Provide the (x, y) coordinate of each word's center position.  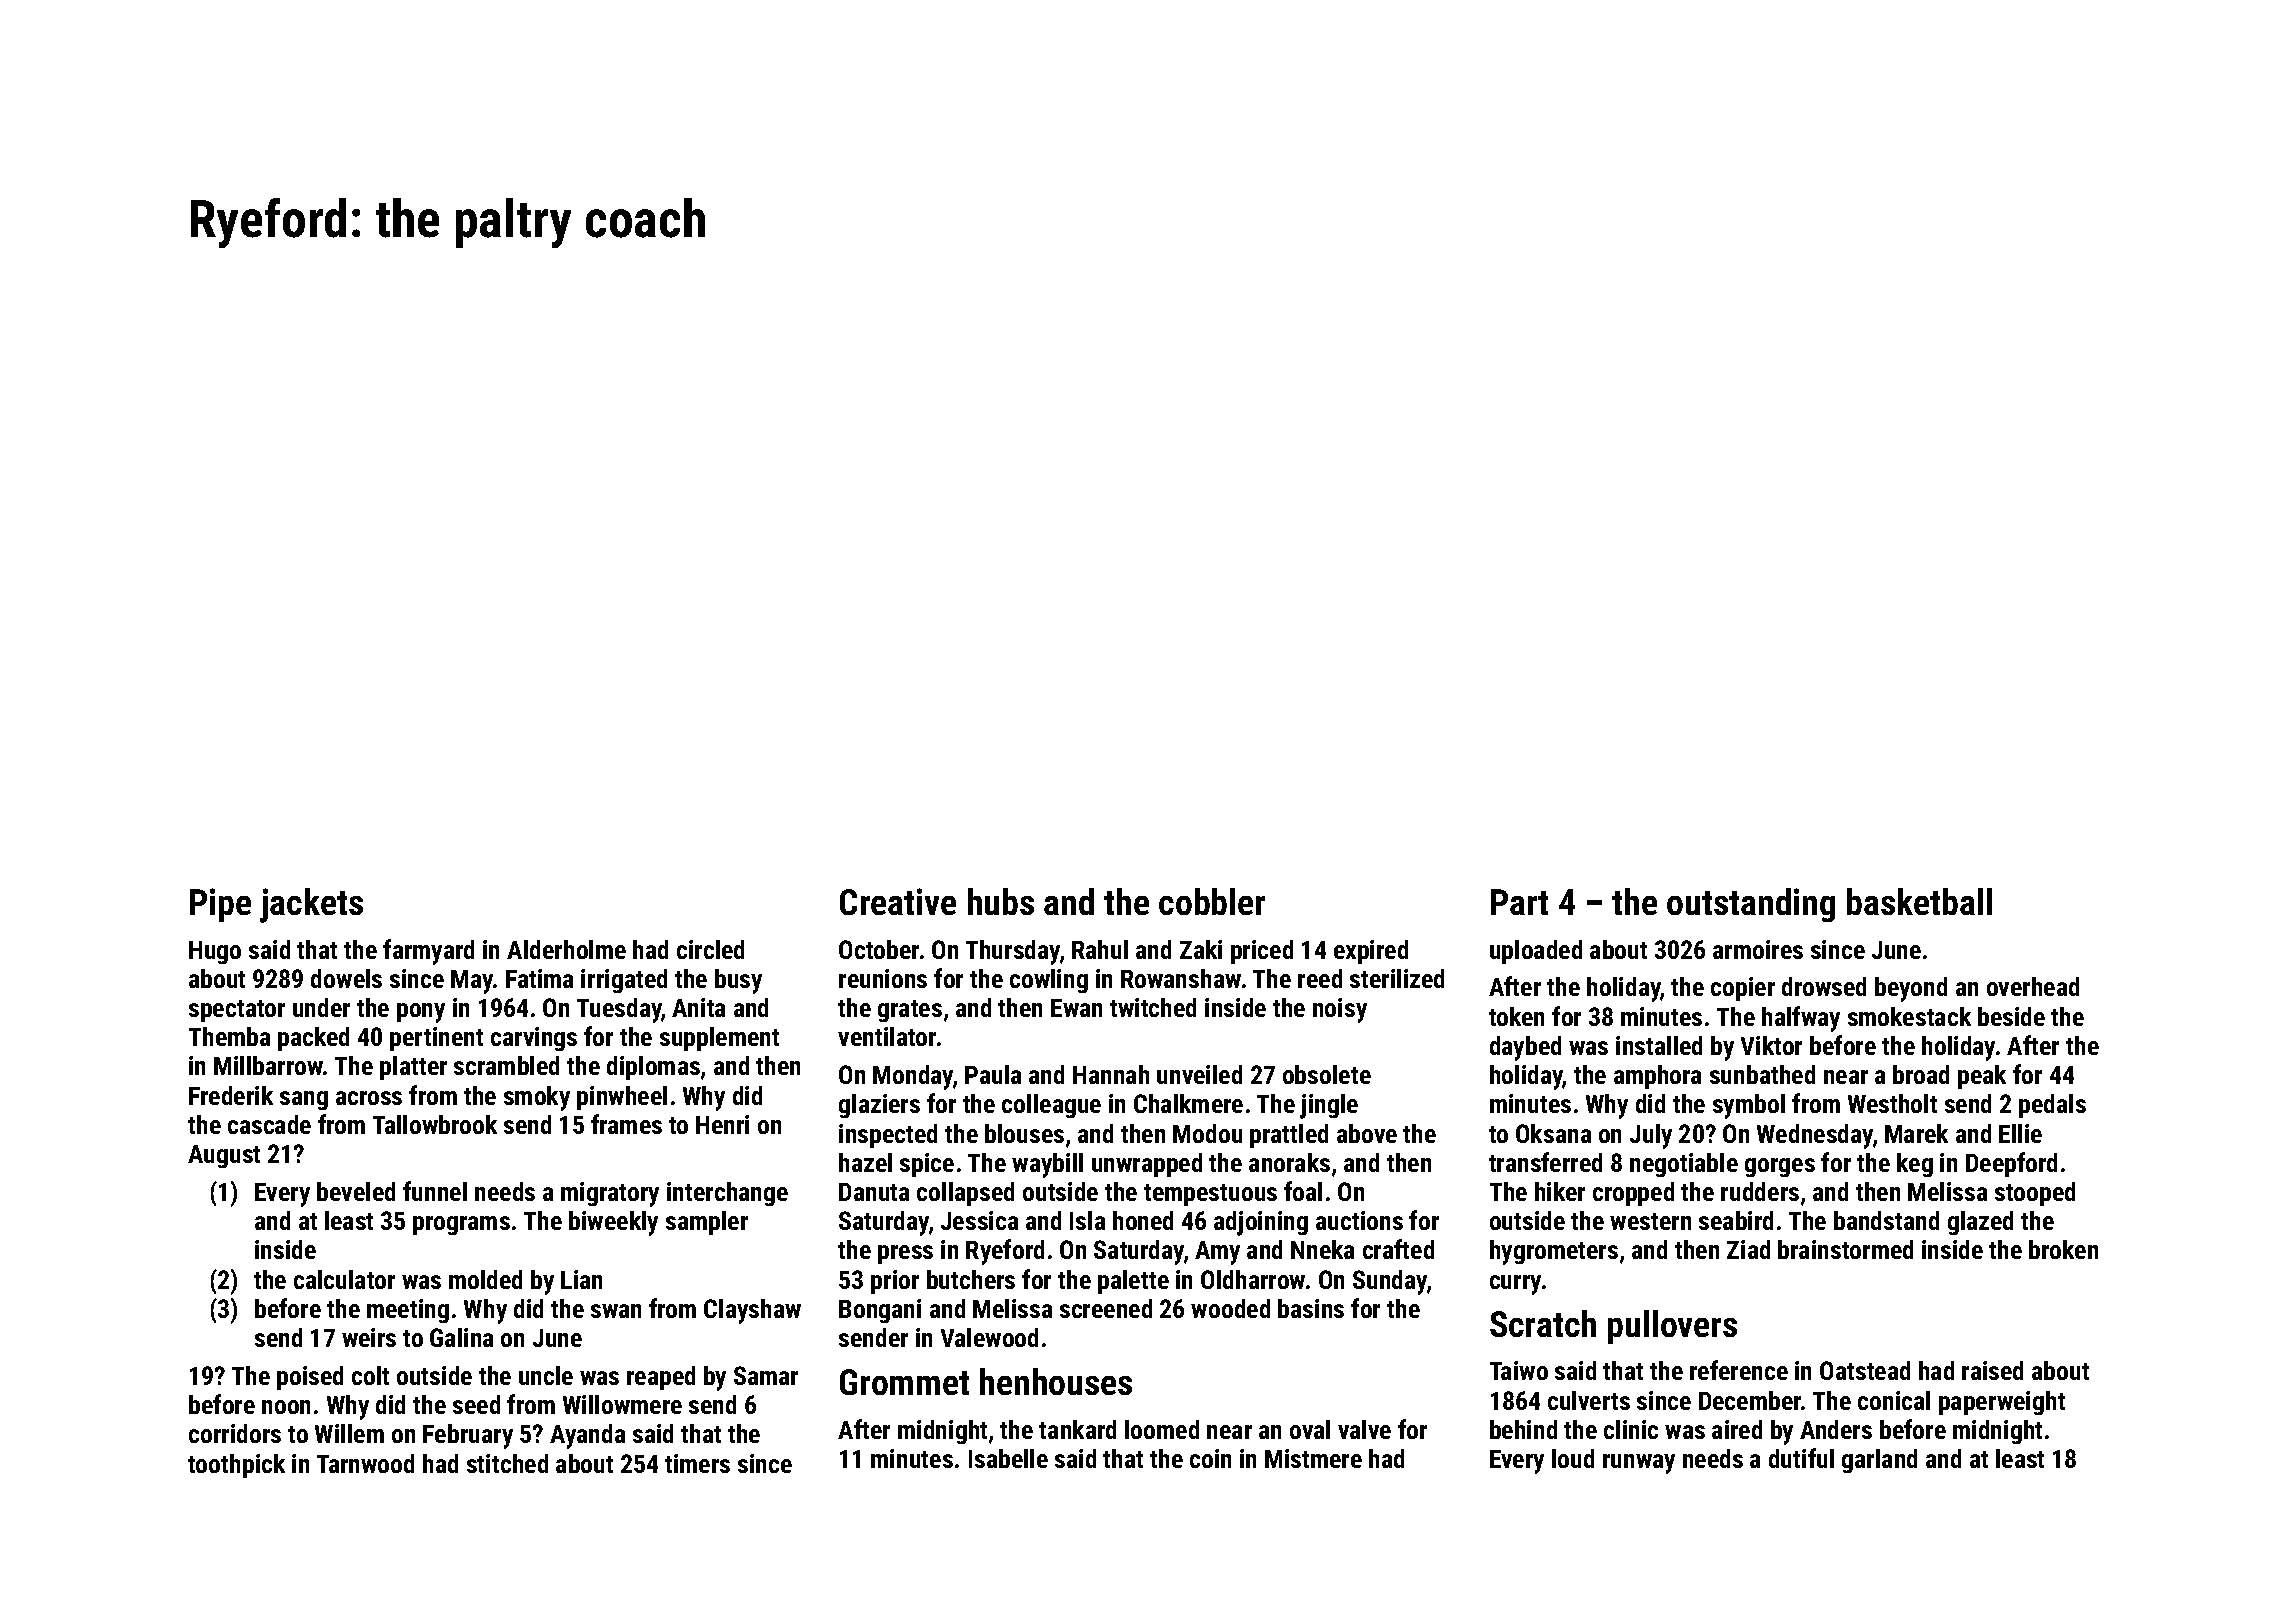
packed (313, 1039)
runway (1639, 1464)
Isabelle (1008, 1458)
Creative (898, 901)
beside (2011, 1016)
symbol (1749, 1106)
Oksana (1553, 1133)
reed (1320, 978)
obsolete (1327, 1074)
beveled (356, 1191)
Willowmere (622, 1404)
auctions (1359, 1220)
